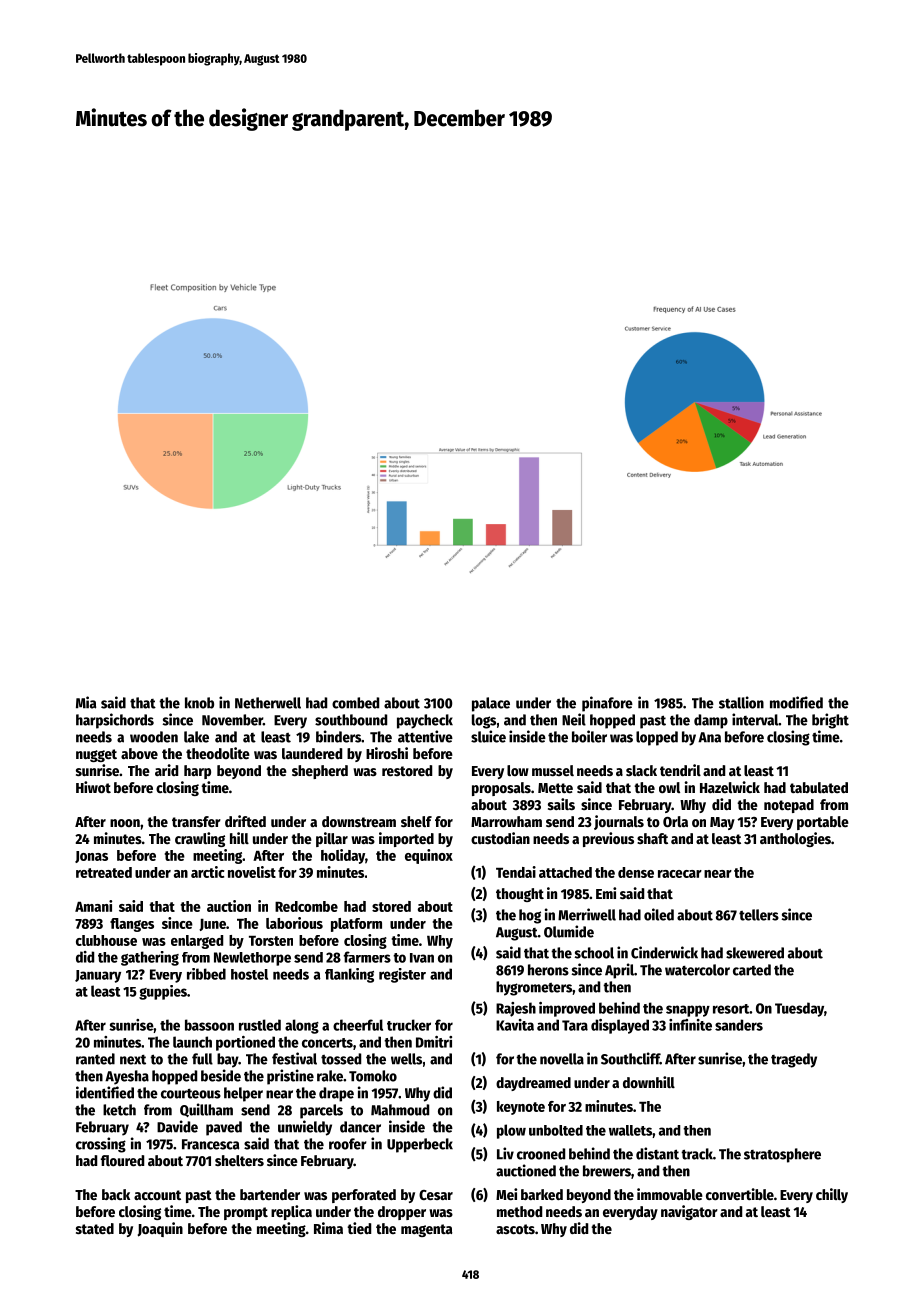 This page has width=924, height=1308. What do you see at coordinates (759, 915) in the page?
I see `tellers` at bounding box center [759, 915].
